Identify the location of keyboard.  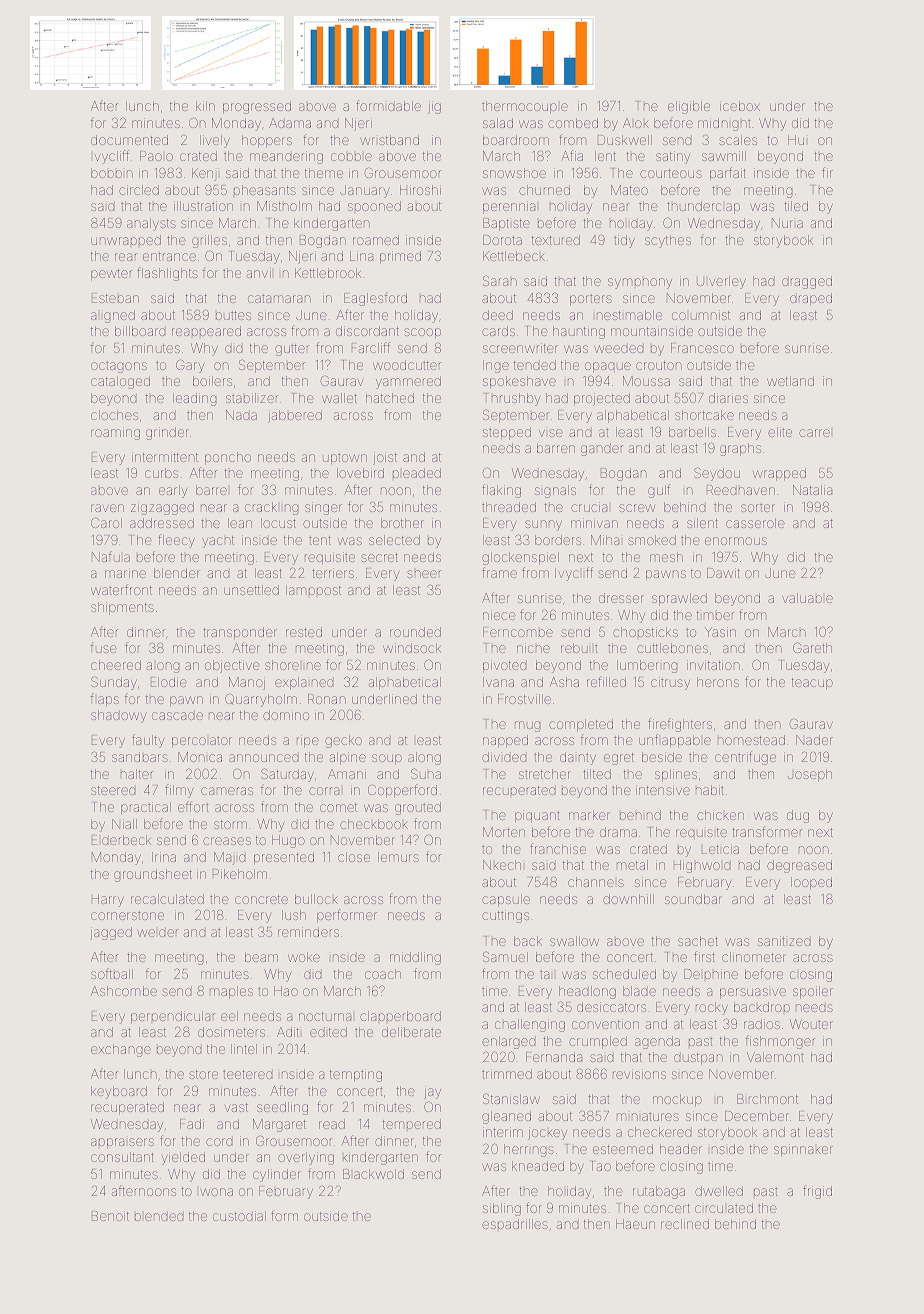
(119, 1092).
